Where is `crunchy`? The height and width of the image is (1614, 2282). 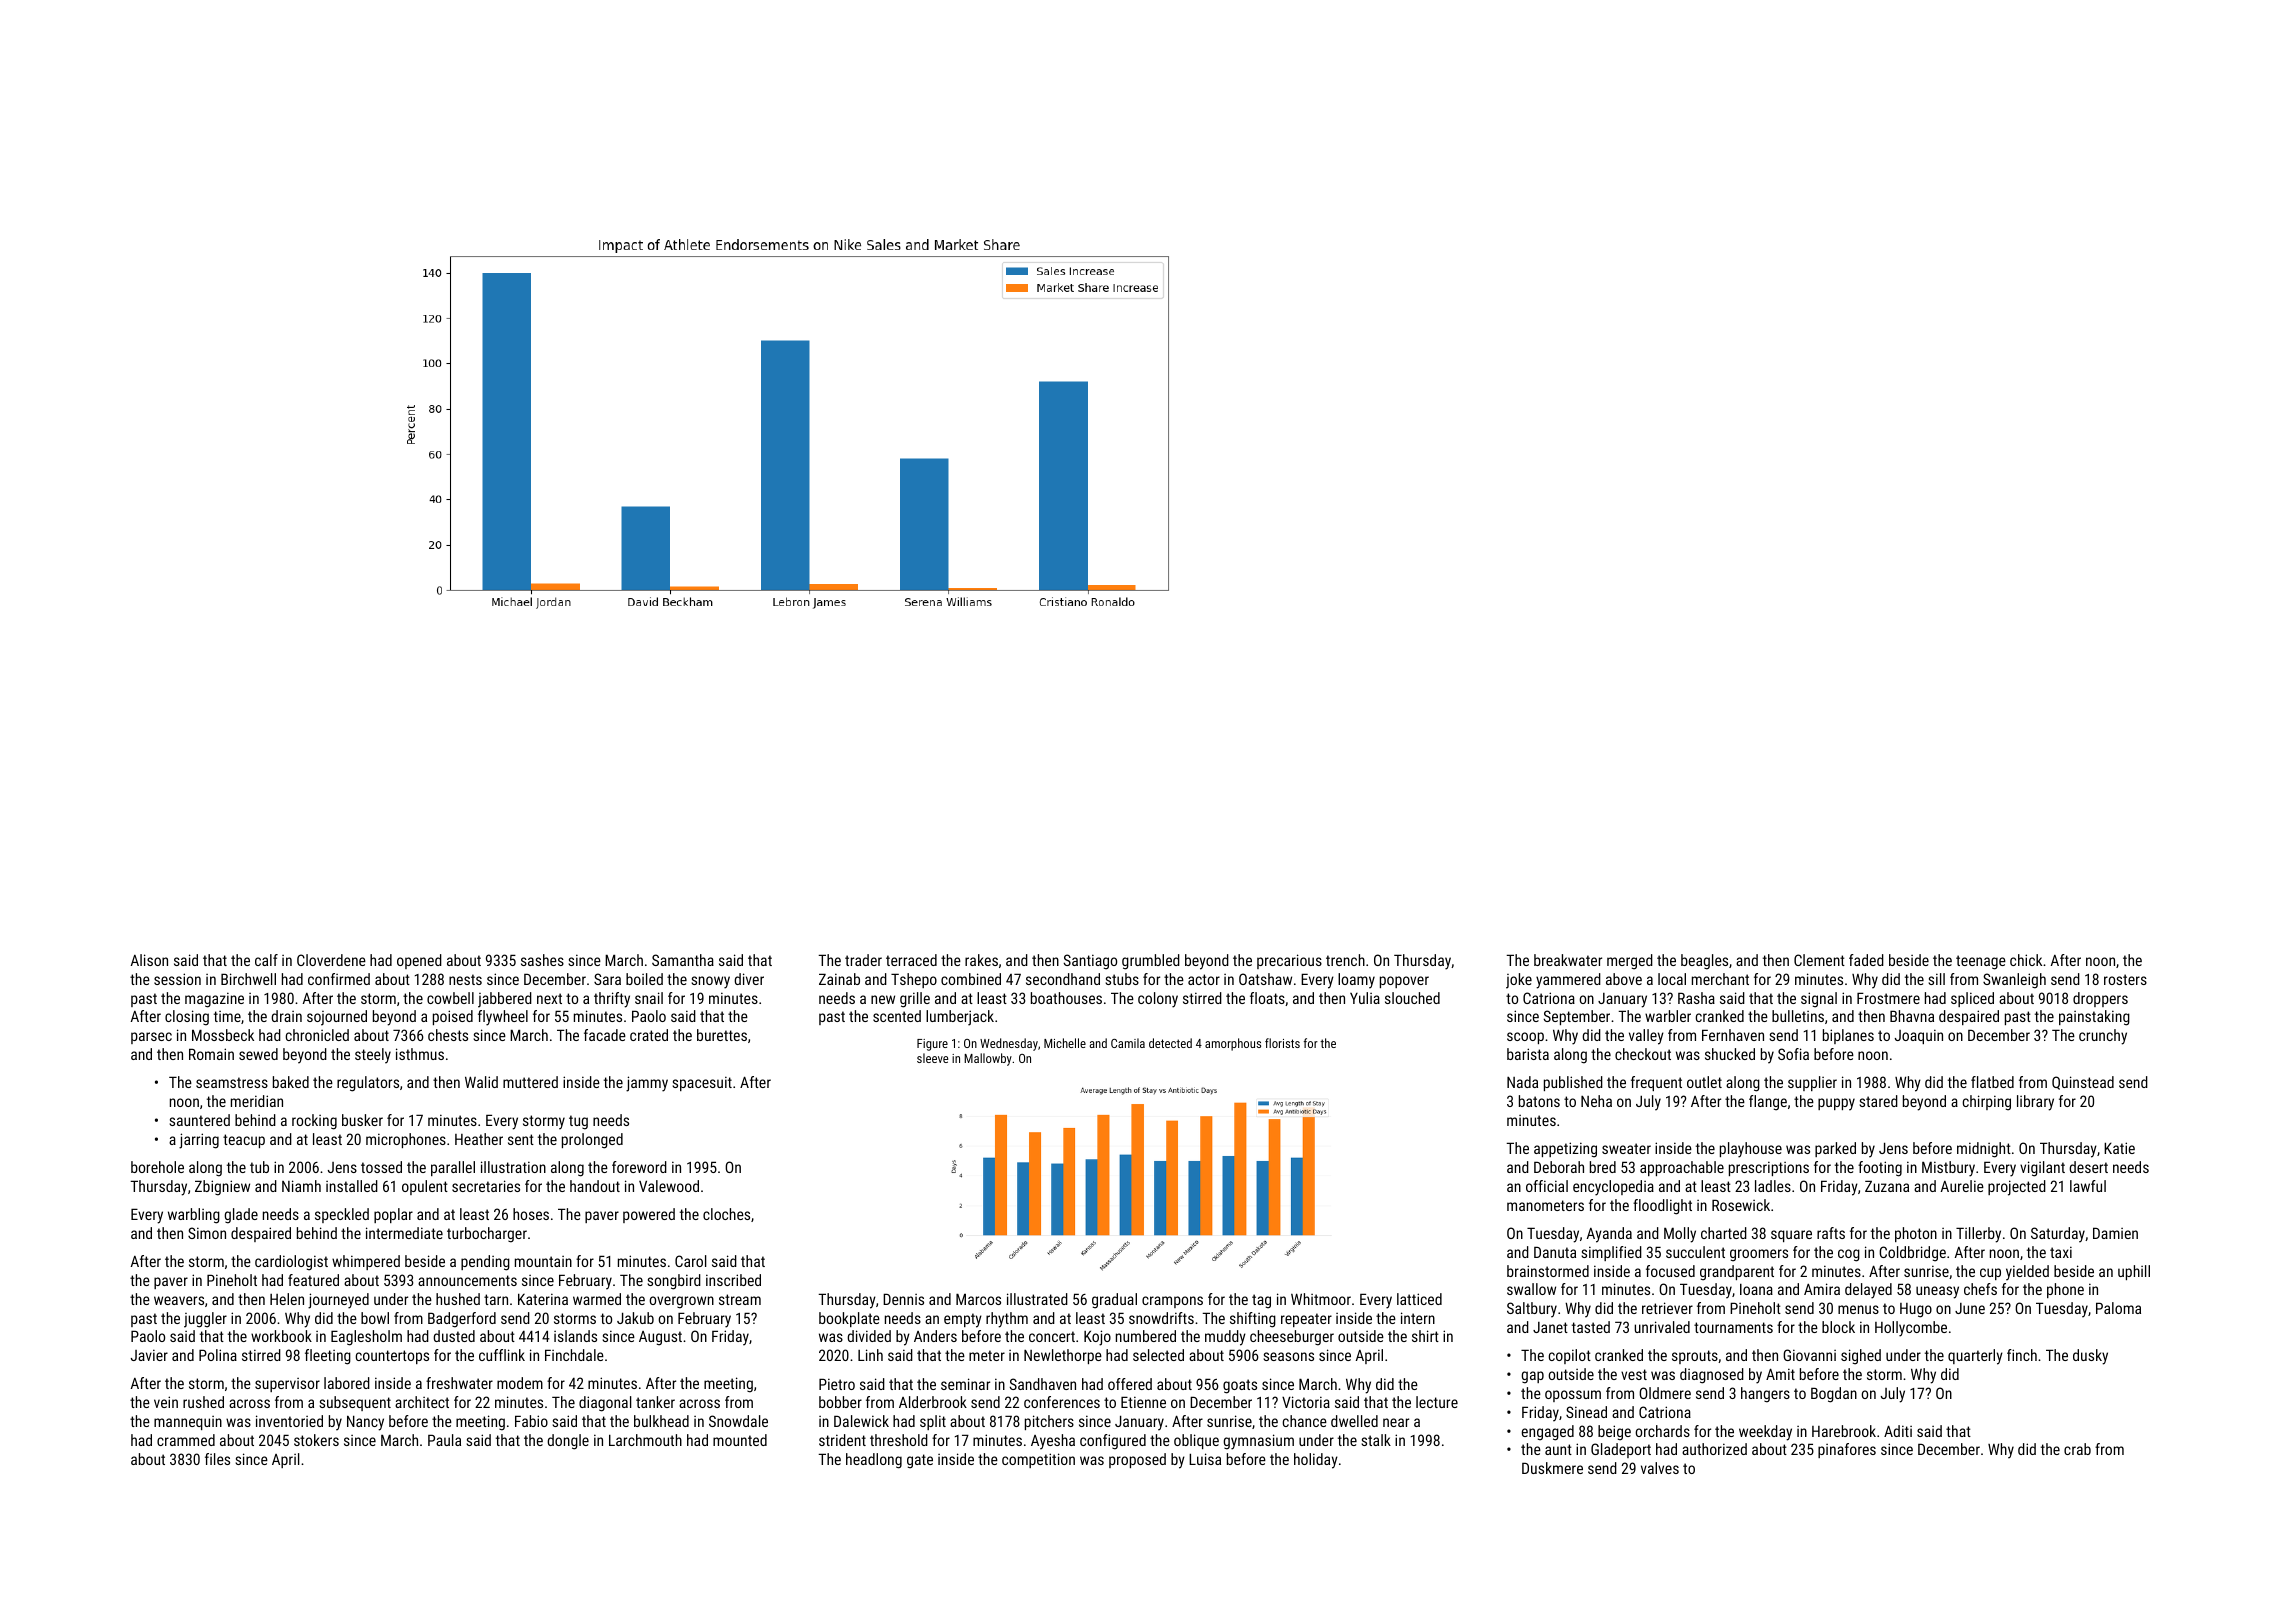 crunchy is located at coordinates (2103, 1037).
